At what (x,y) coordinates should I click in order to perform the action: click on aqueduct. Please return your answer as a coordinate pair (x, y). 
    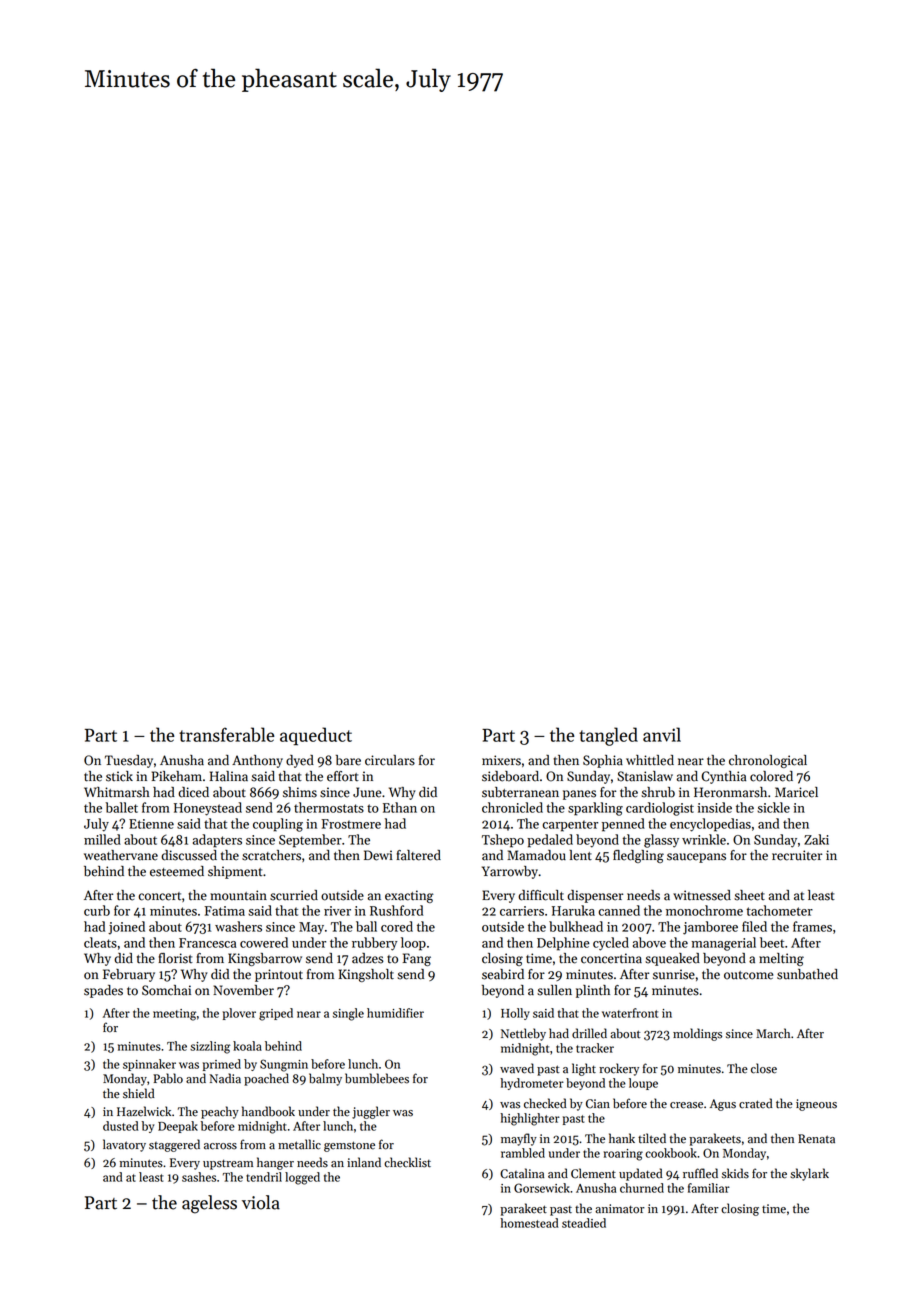
    Looking at the image, I should click on (316, 736).
